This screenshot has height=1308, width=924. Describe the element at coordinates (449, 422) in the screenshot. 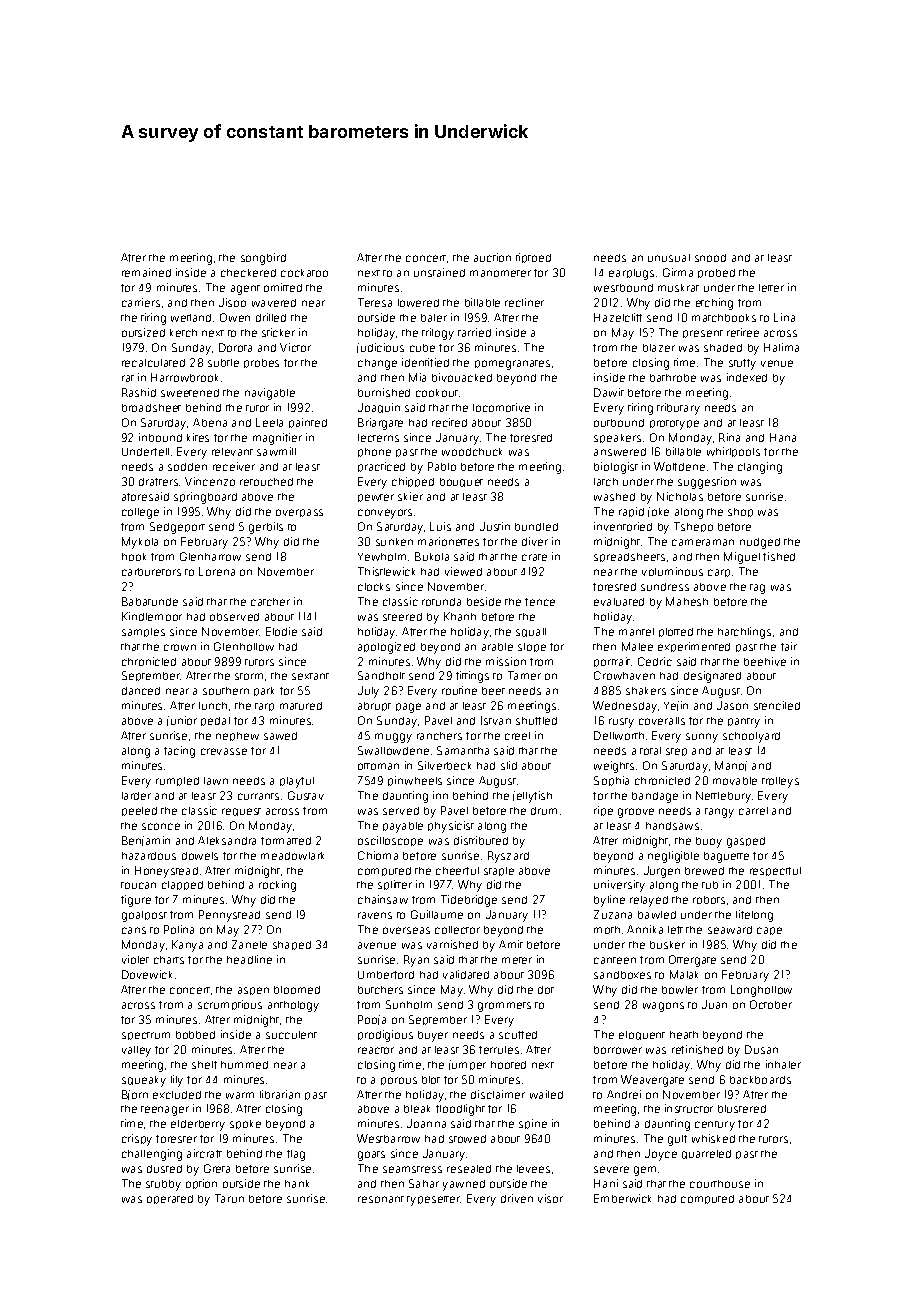

I see `recited` at that location.
